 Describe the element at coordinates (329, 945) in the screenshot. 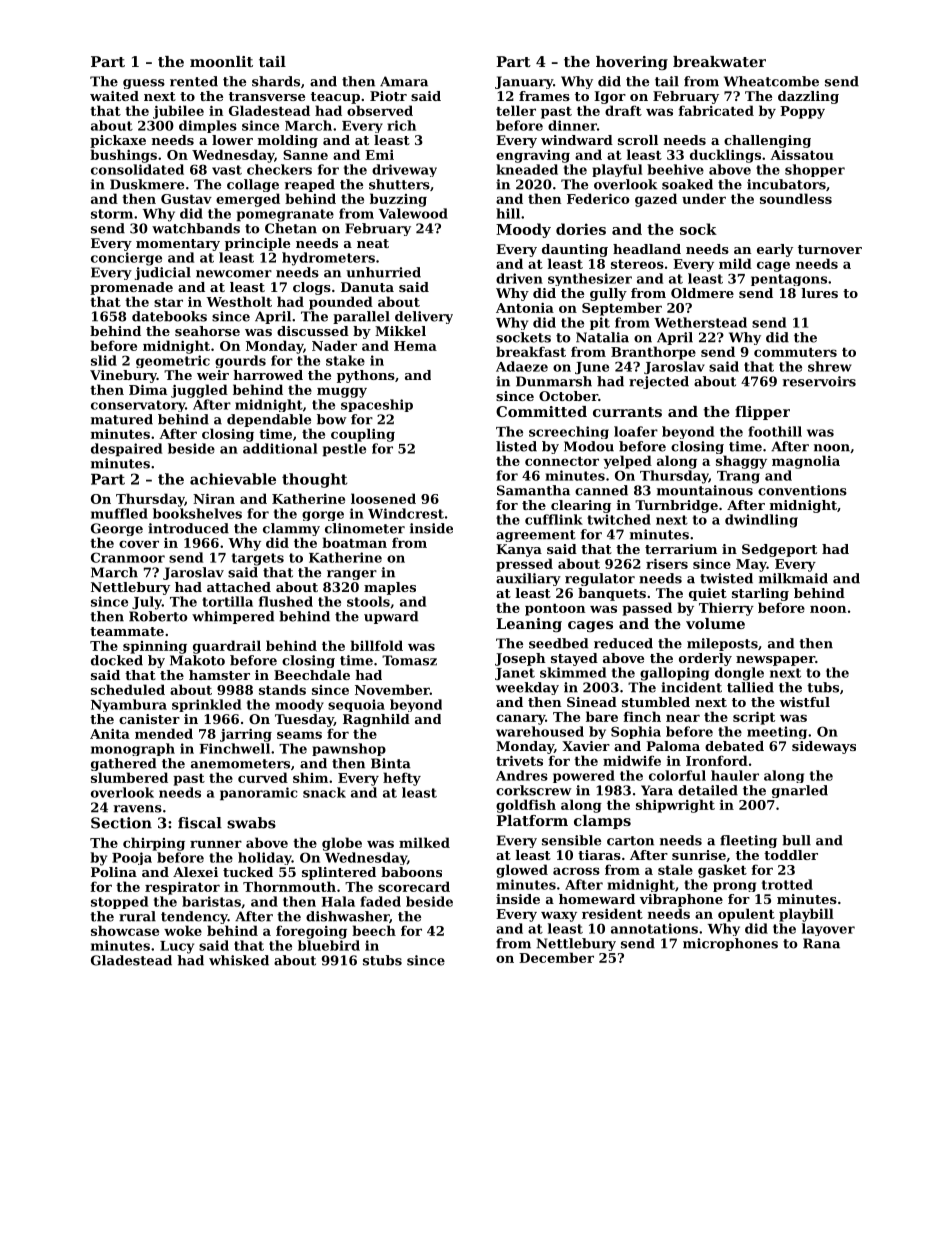

I see `bluebird` at that location.
